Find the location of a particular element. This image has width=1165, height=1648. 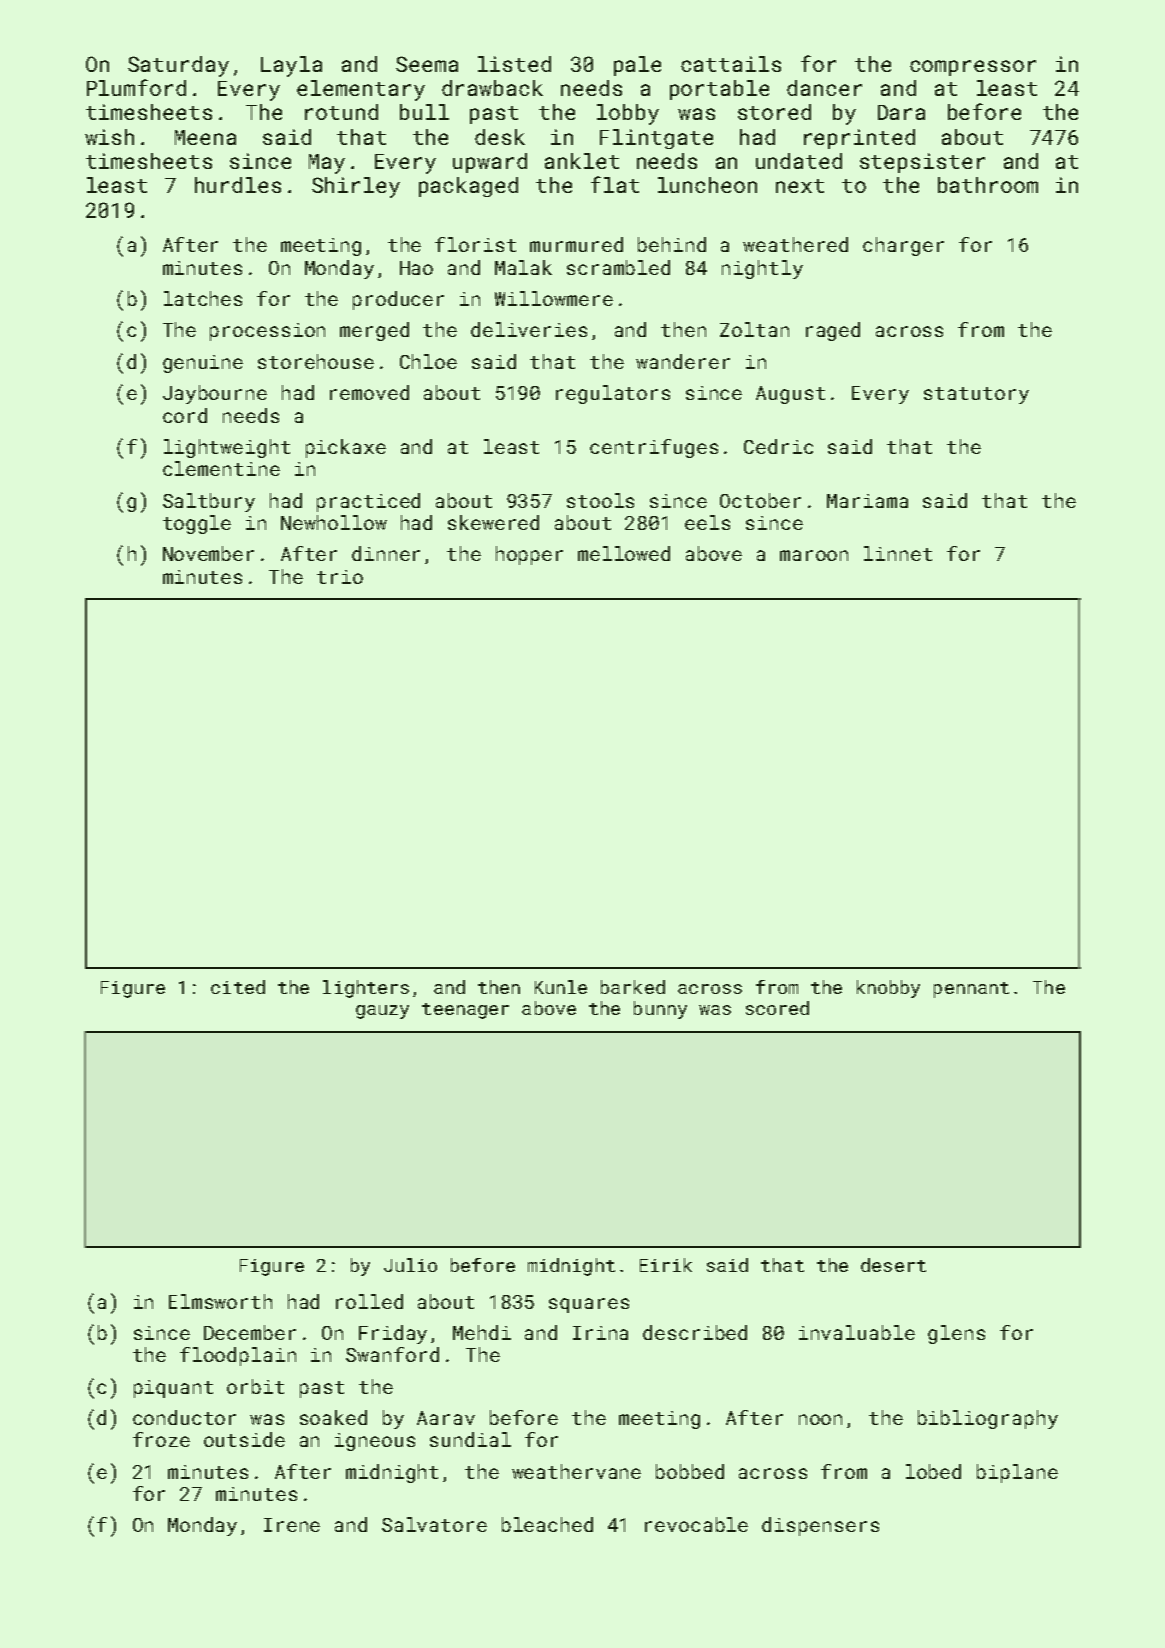

froze is located at coordinates (161, 1439).
